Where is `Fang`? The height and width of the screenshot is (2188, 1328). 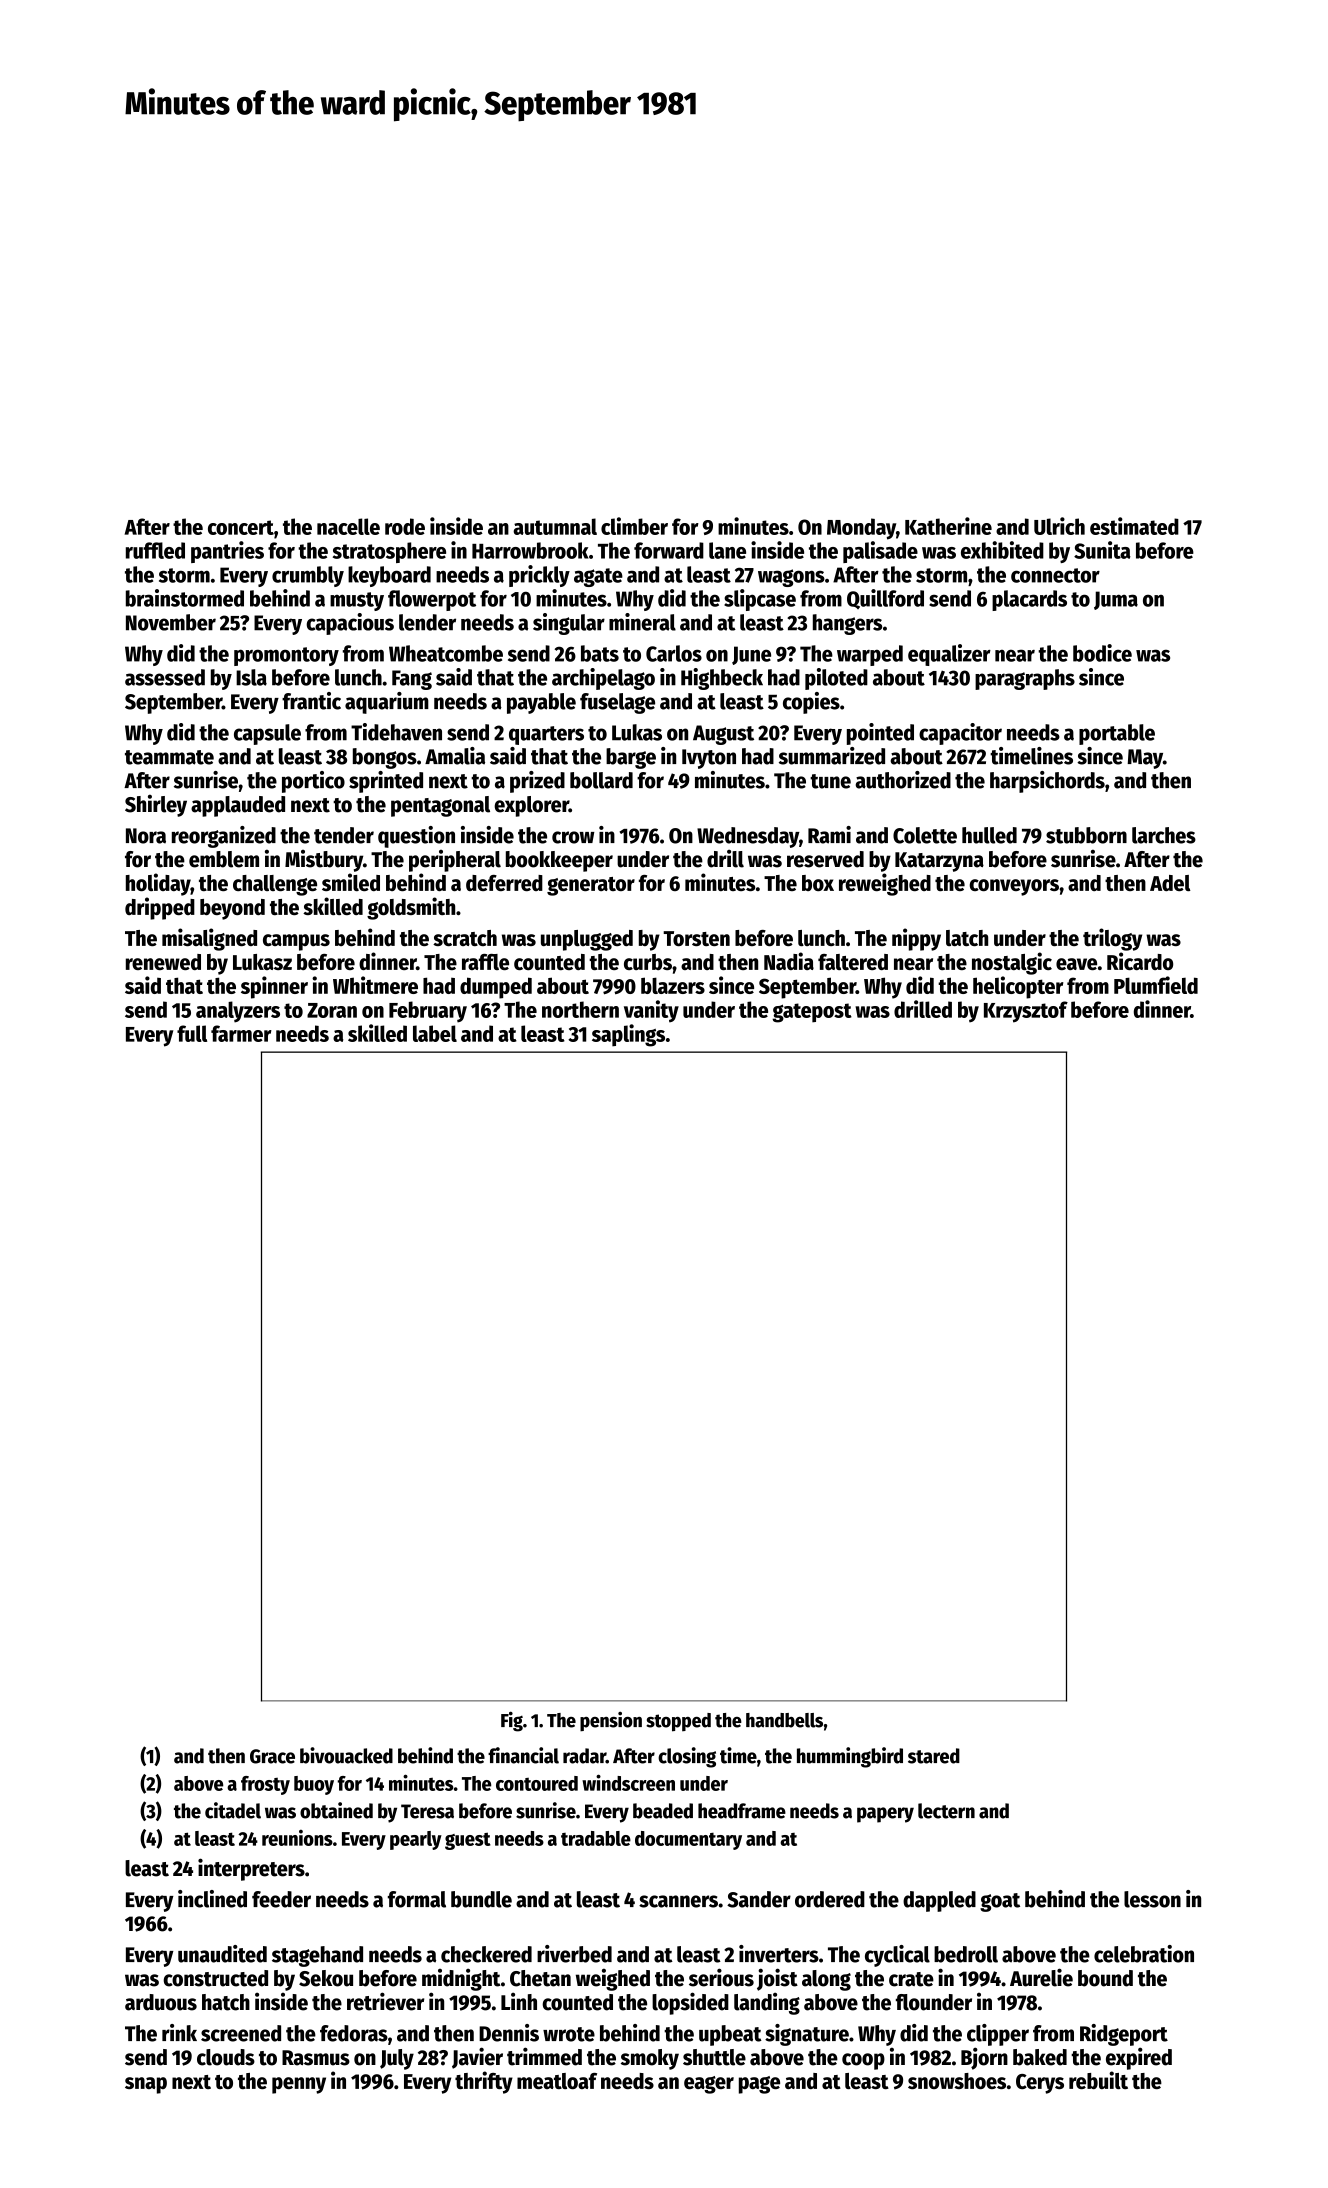
Fang is located at coordinates (412, 680).
